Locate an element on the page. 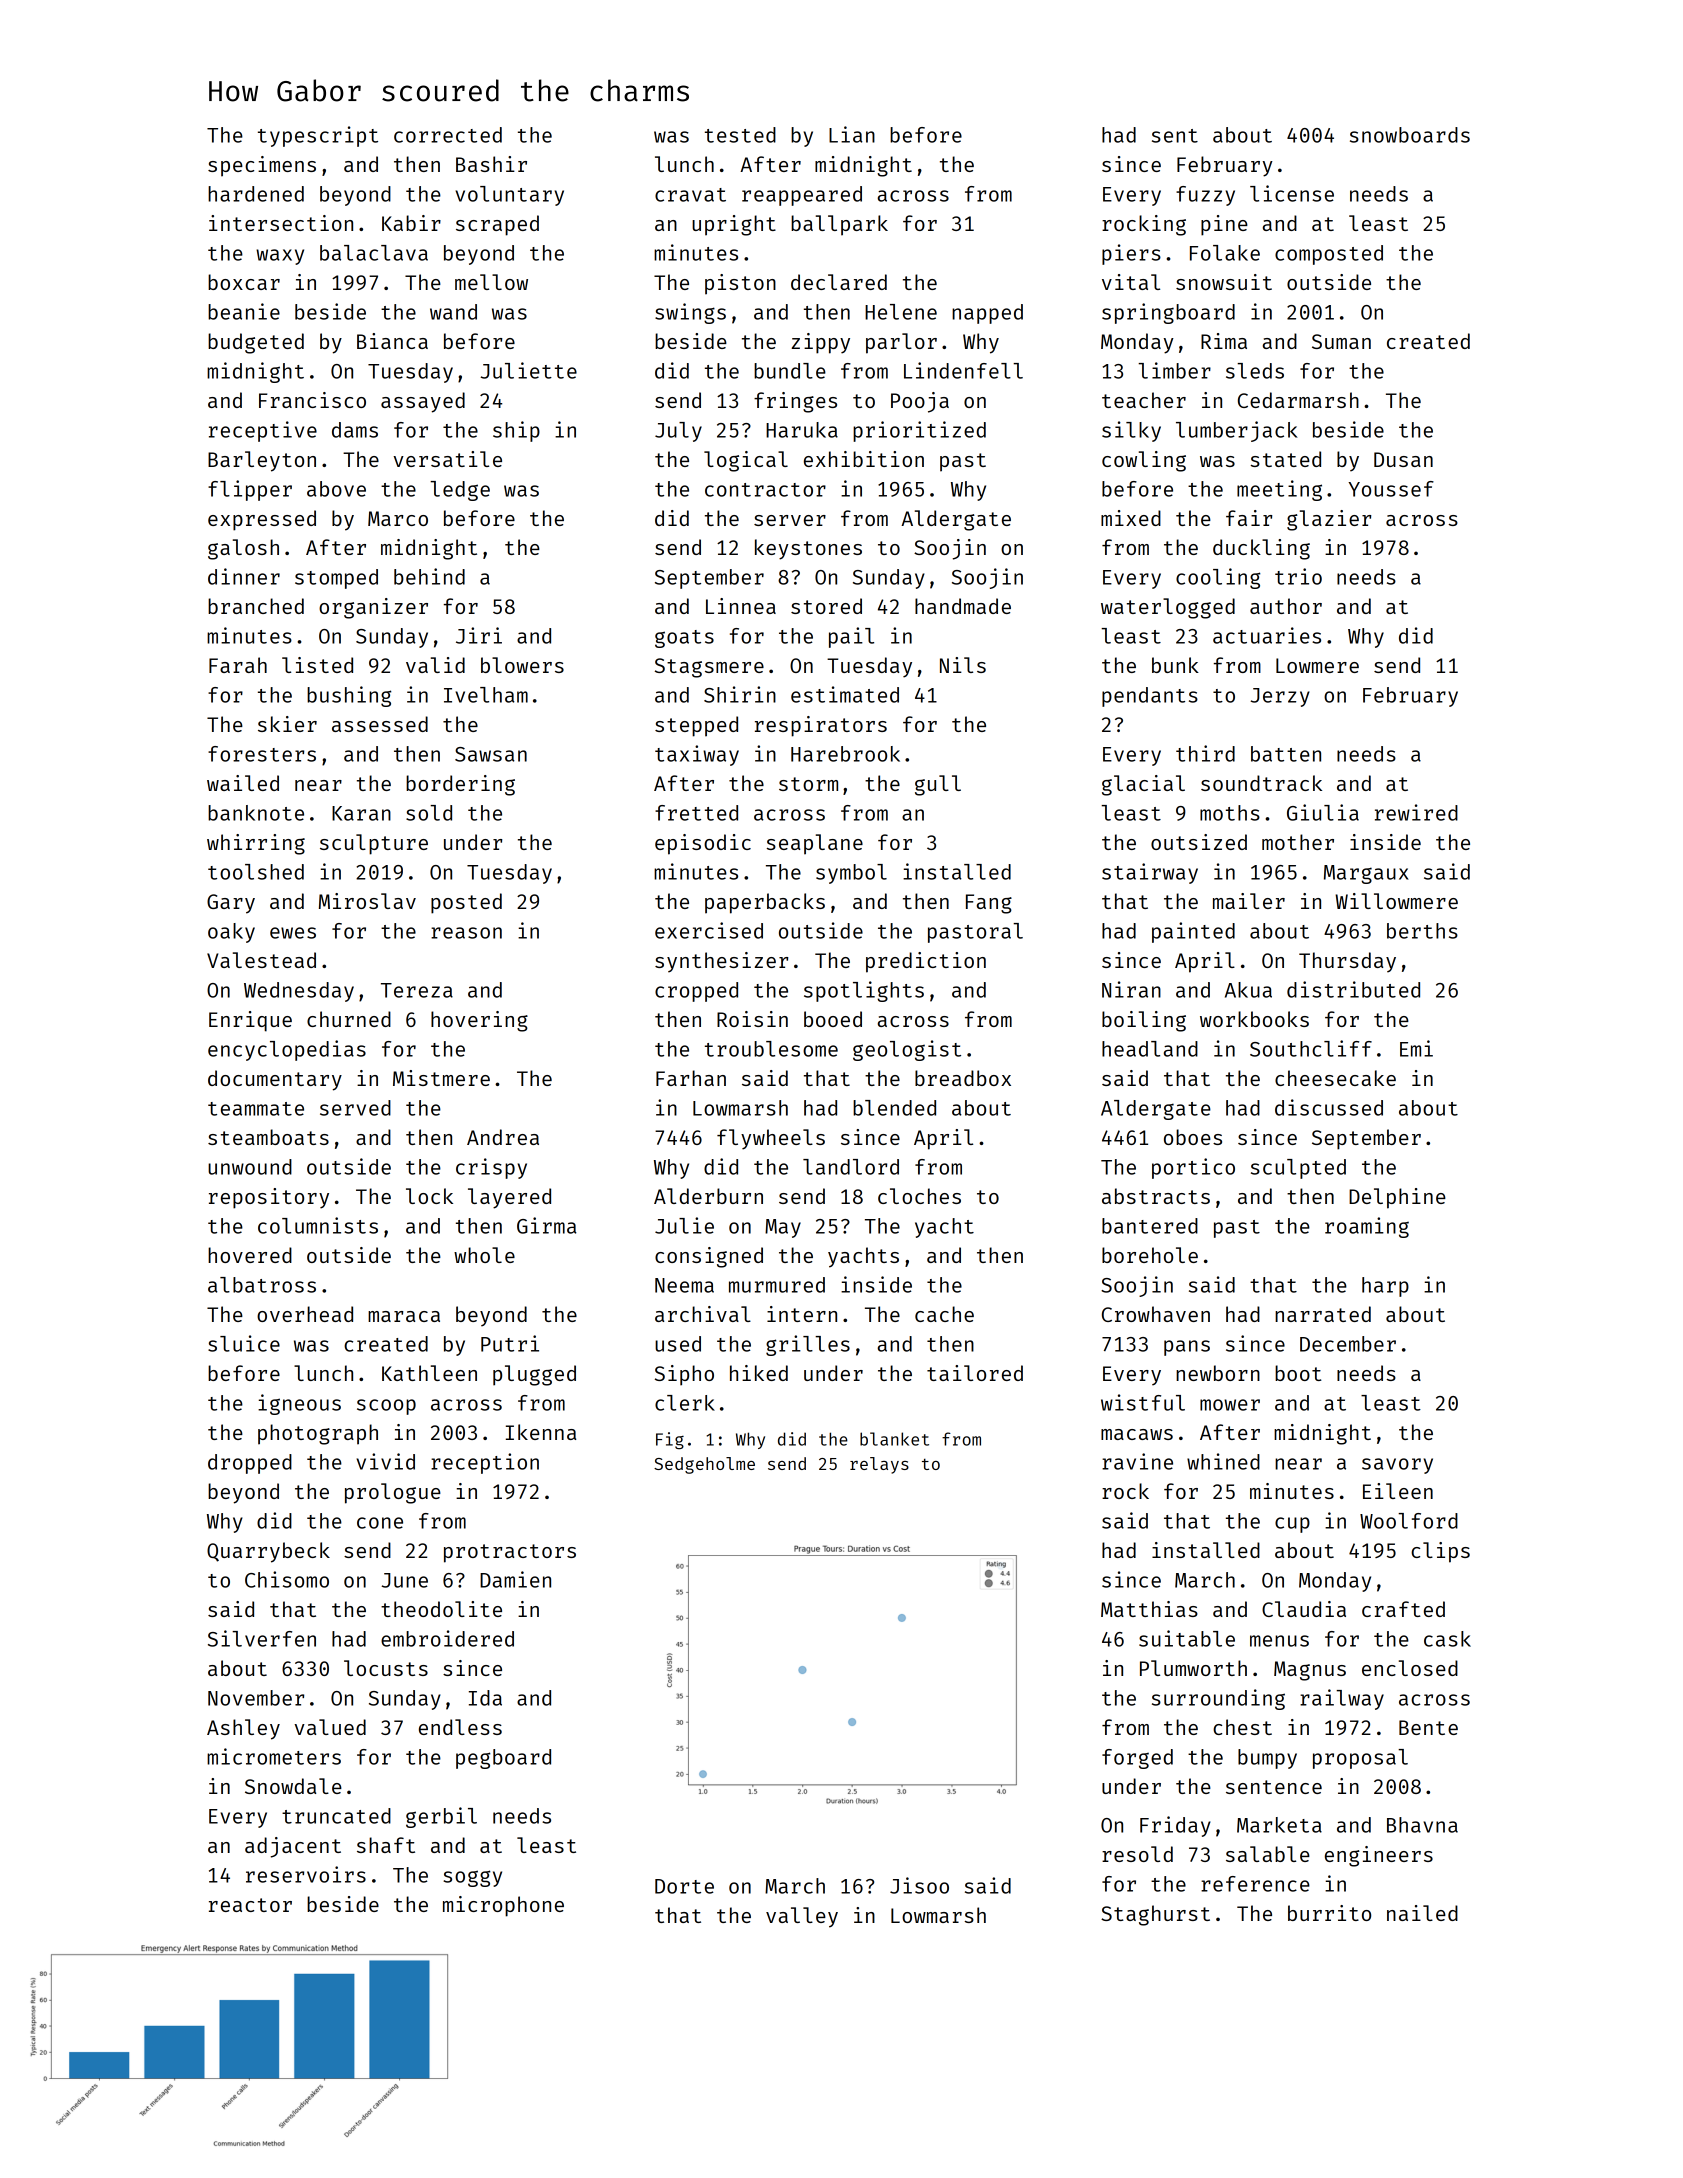  wailed is located at coordinates (243, 783).
